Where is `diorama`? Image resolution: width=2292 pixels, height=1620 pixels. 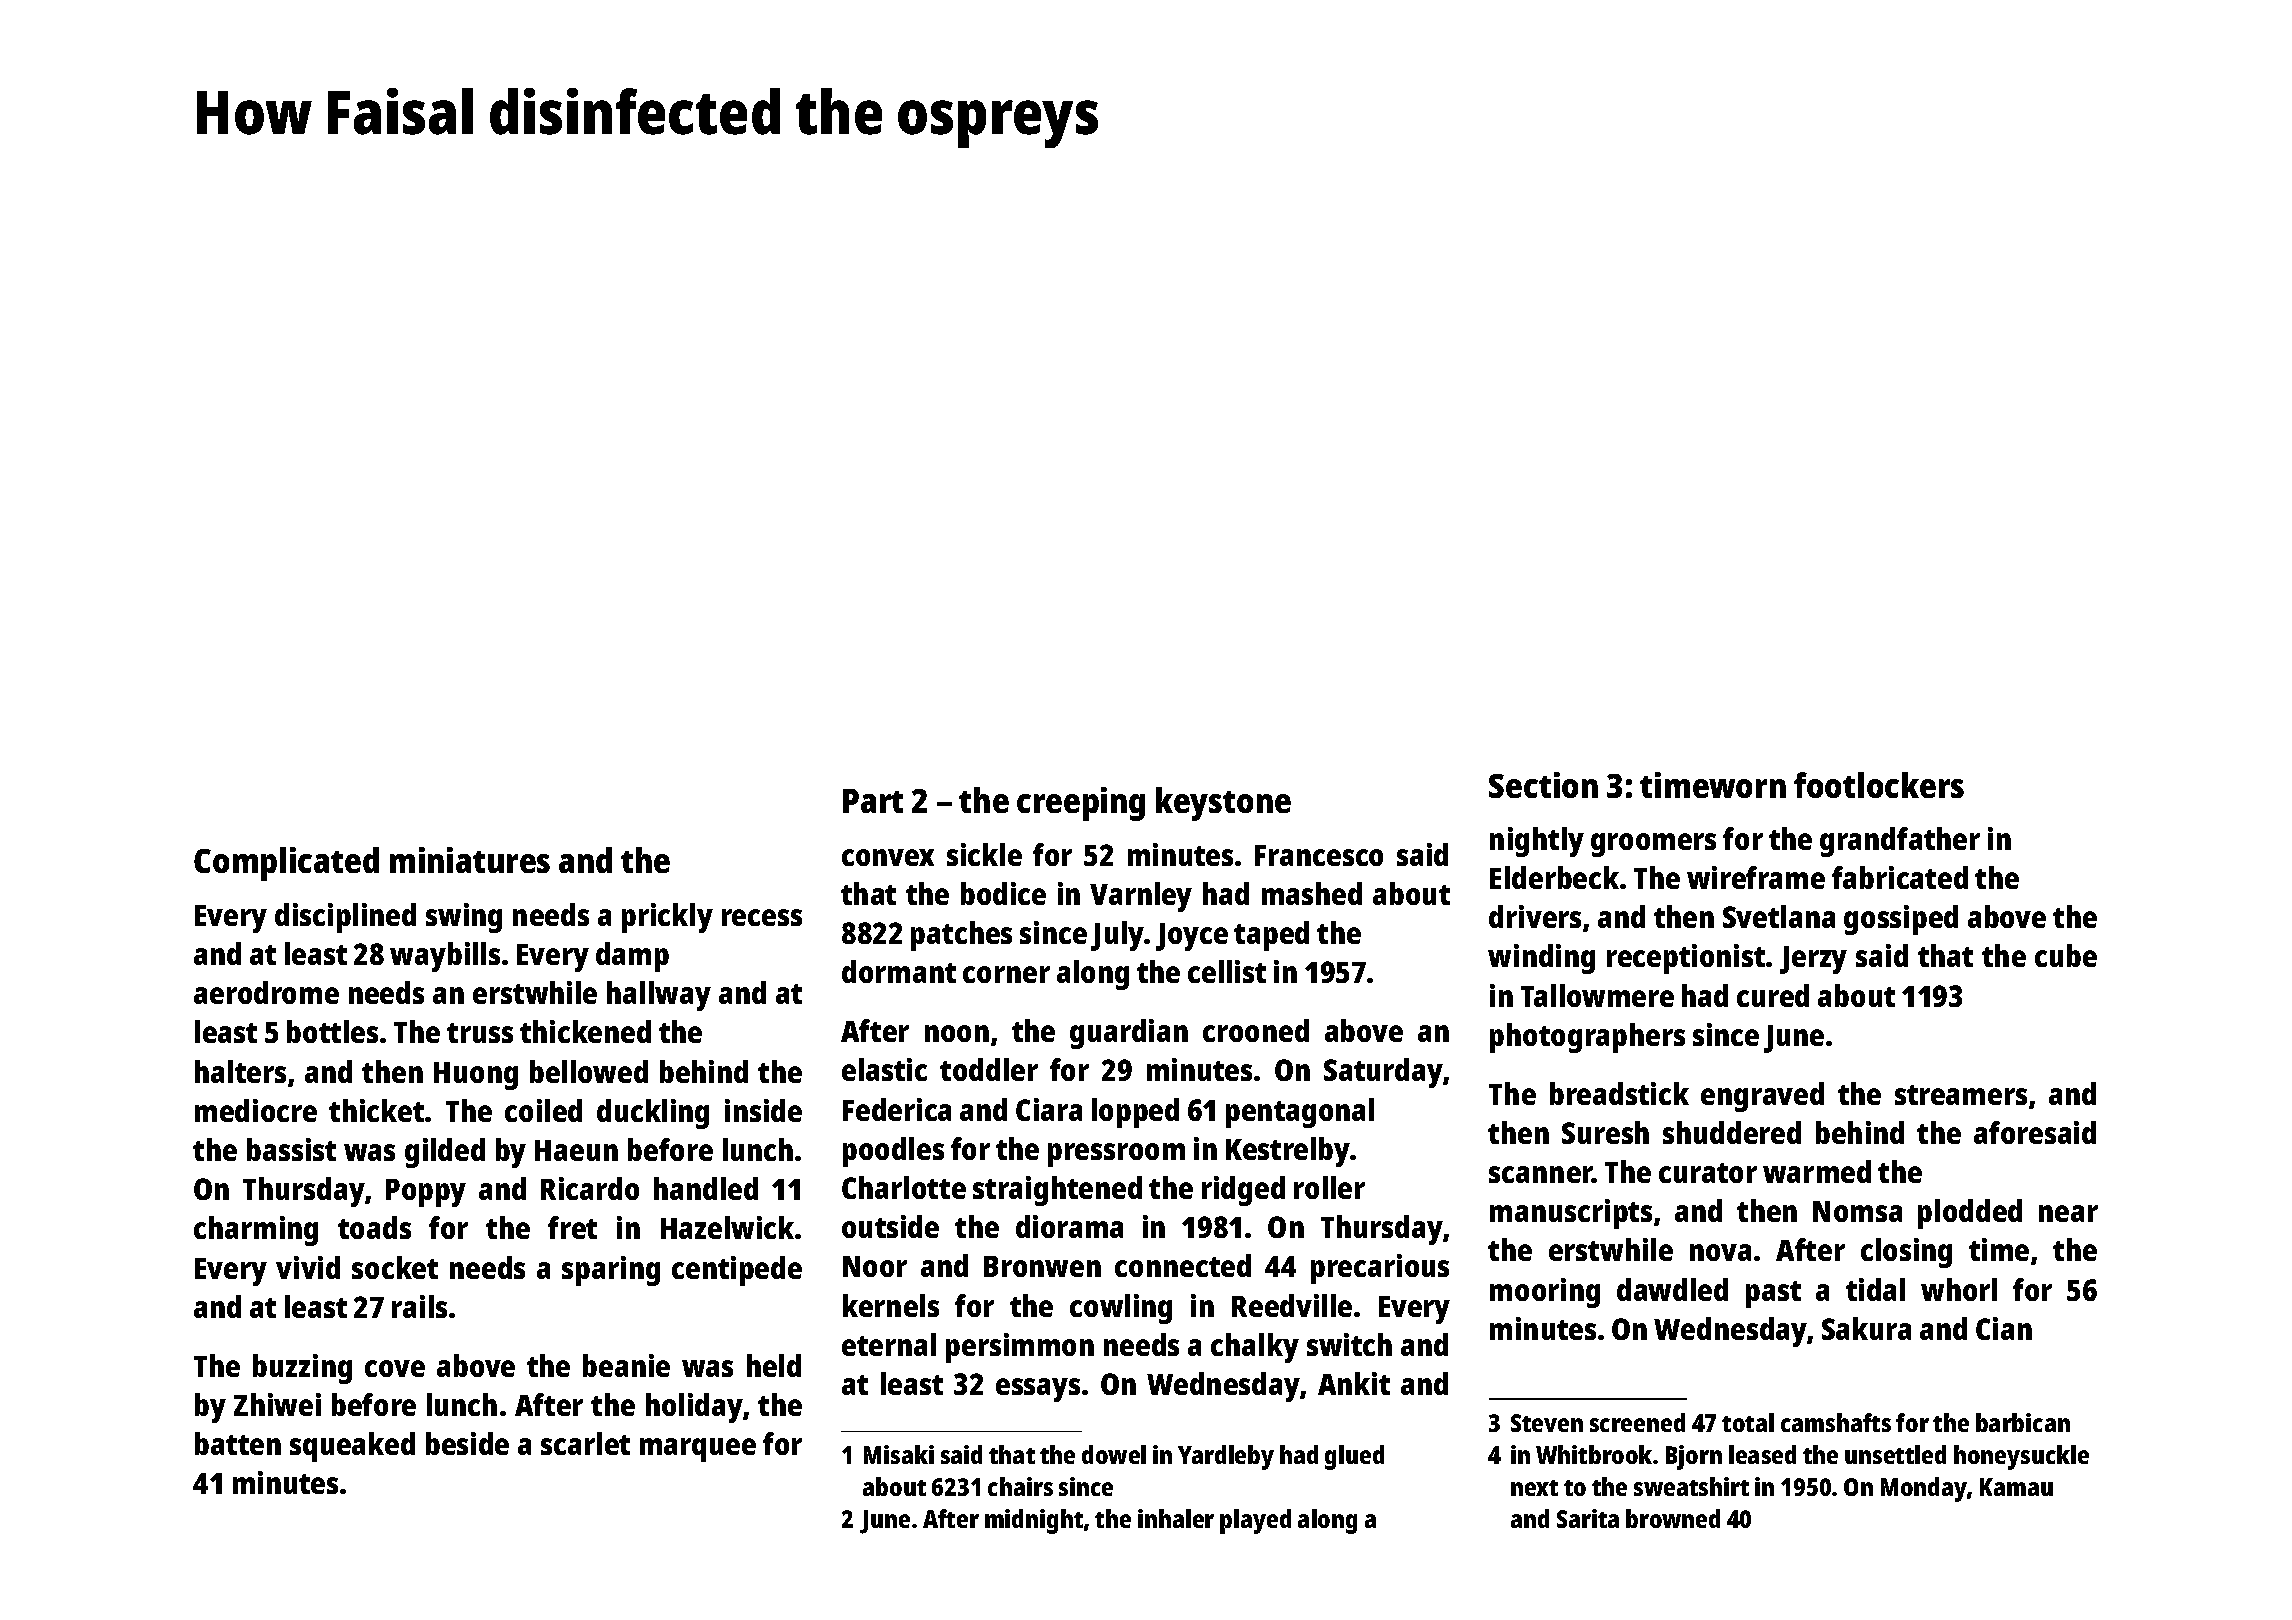
diorama is located at coordinates (1069, 1226).
